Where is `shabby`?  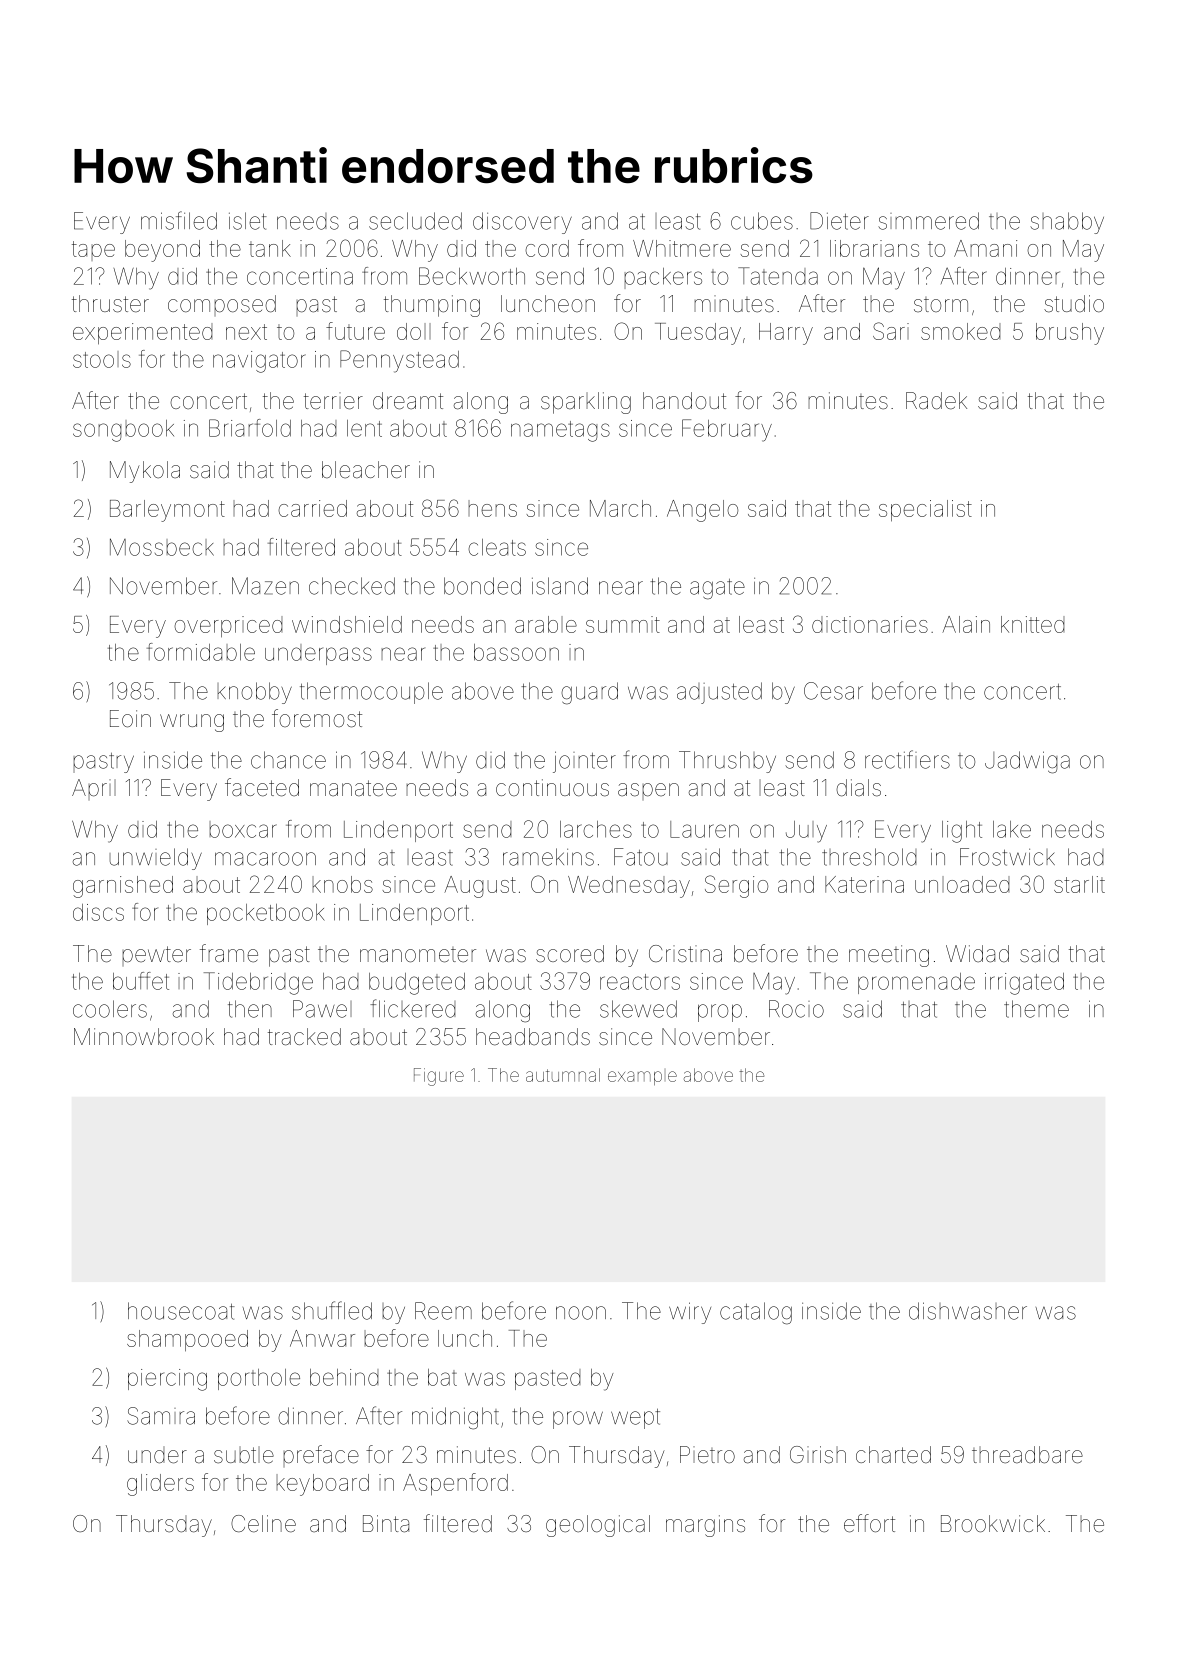
shabby is located at coordinates (1067, 223).
